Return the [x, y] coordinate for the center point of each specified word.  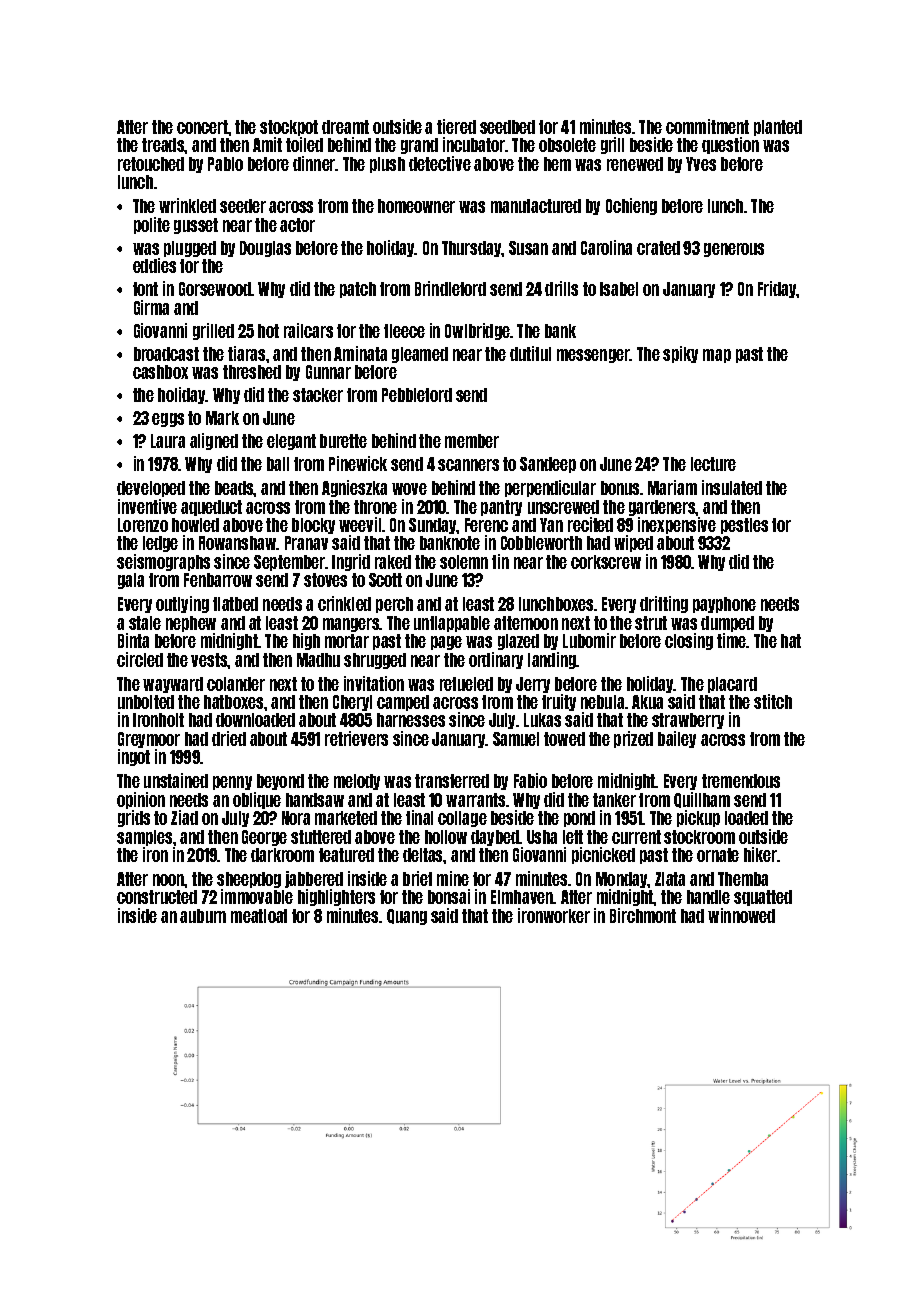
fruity [559, 702]
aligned [214, 441]
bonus [620, 488]
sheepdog [249, 880]
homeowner [416, 206]
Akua [647, 702]
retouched [151, 164]
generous [734, 250]
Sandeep [548, 465]
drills [561, 288]
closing [689, 641]
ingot [134, 757]
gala [131, 581]
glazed [518, 642]
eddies [154, 265]
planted [778, 128]
